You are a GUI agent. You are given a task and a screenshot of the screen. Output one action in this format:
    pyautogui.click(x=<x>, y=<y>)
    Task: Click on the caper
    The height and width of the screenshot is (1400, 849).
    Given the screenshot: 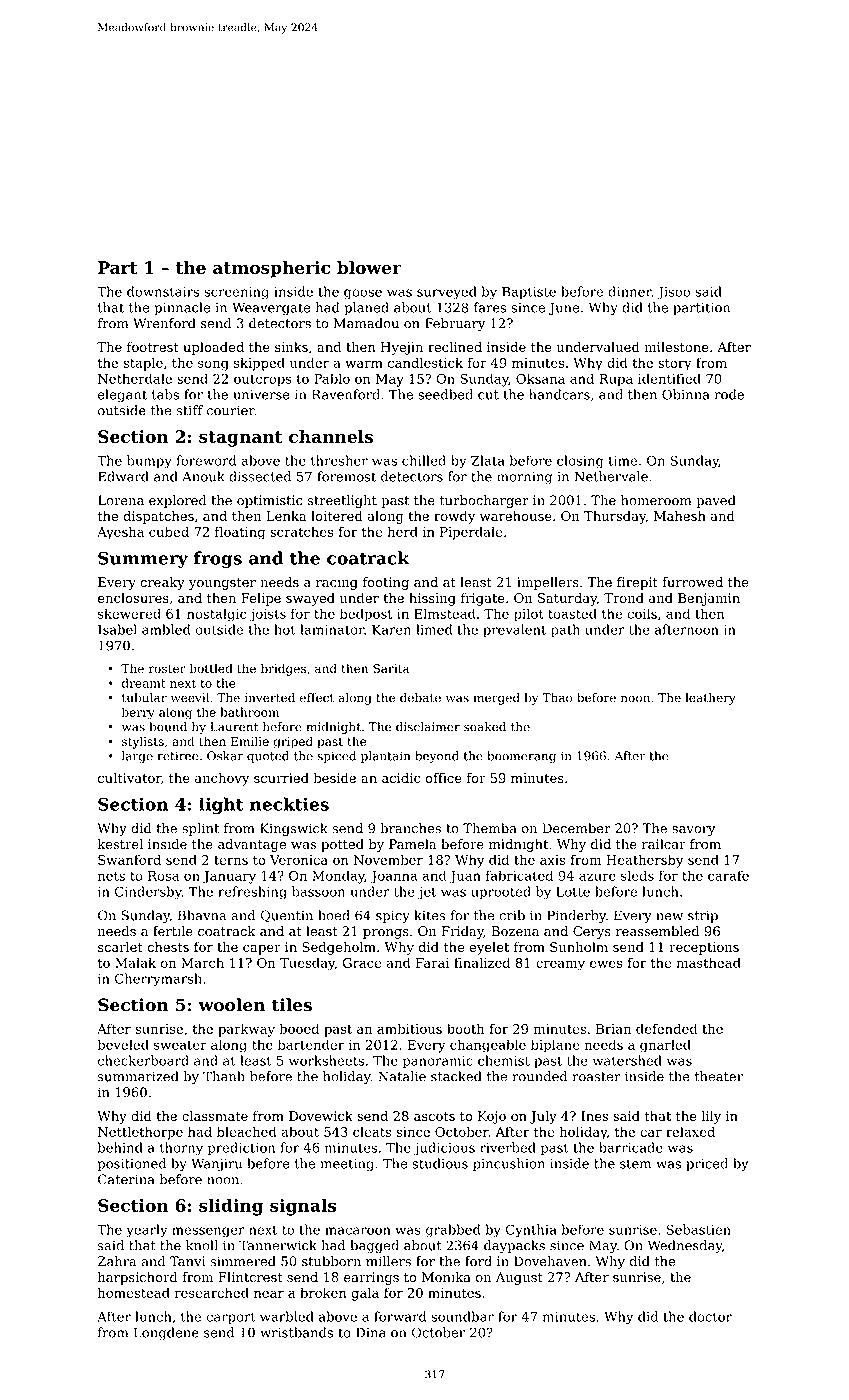 What is the action you would take?
    pyautogui.click(x=262, y=949)
